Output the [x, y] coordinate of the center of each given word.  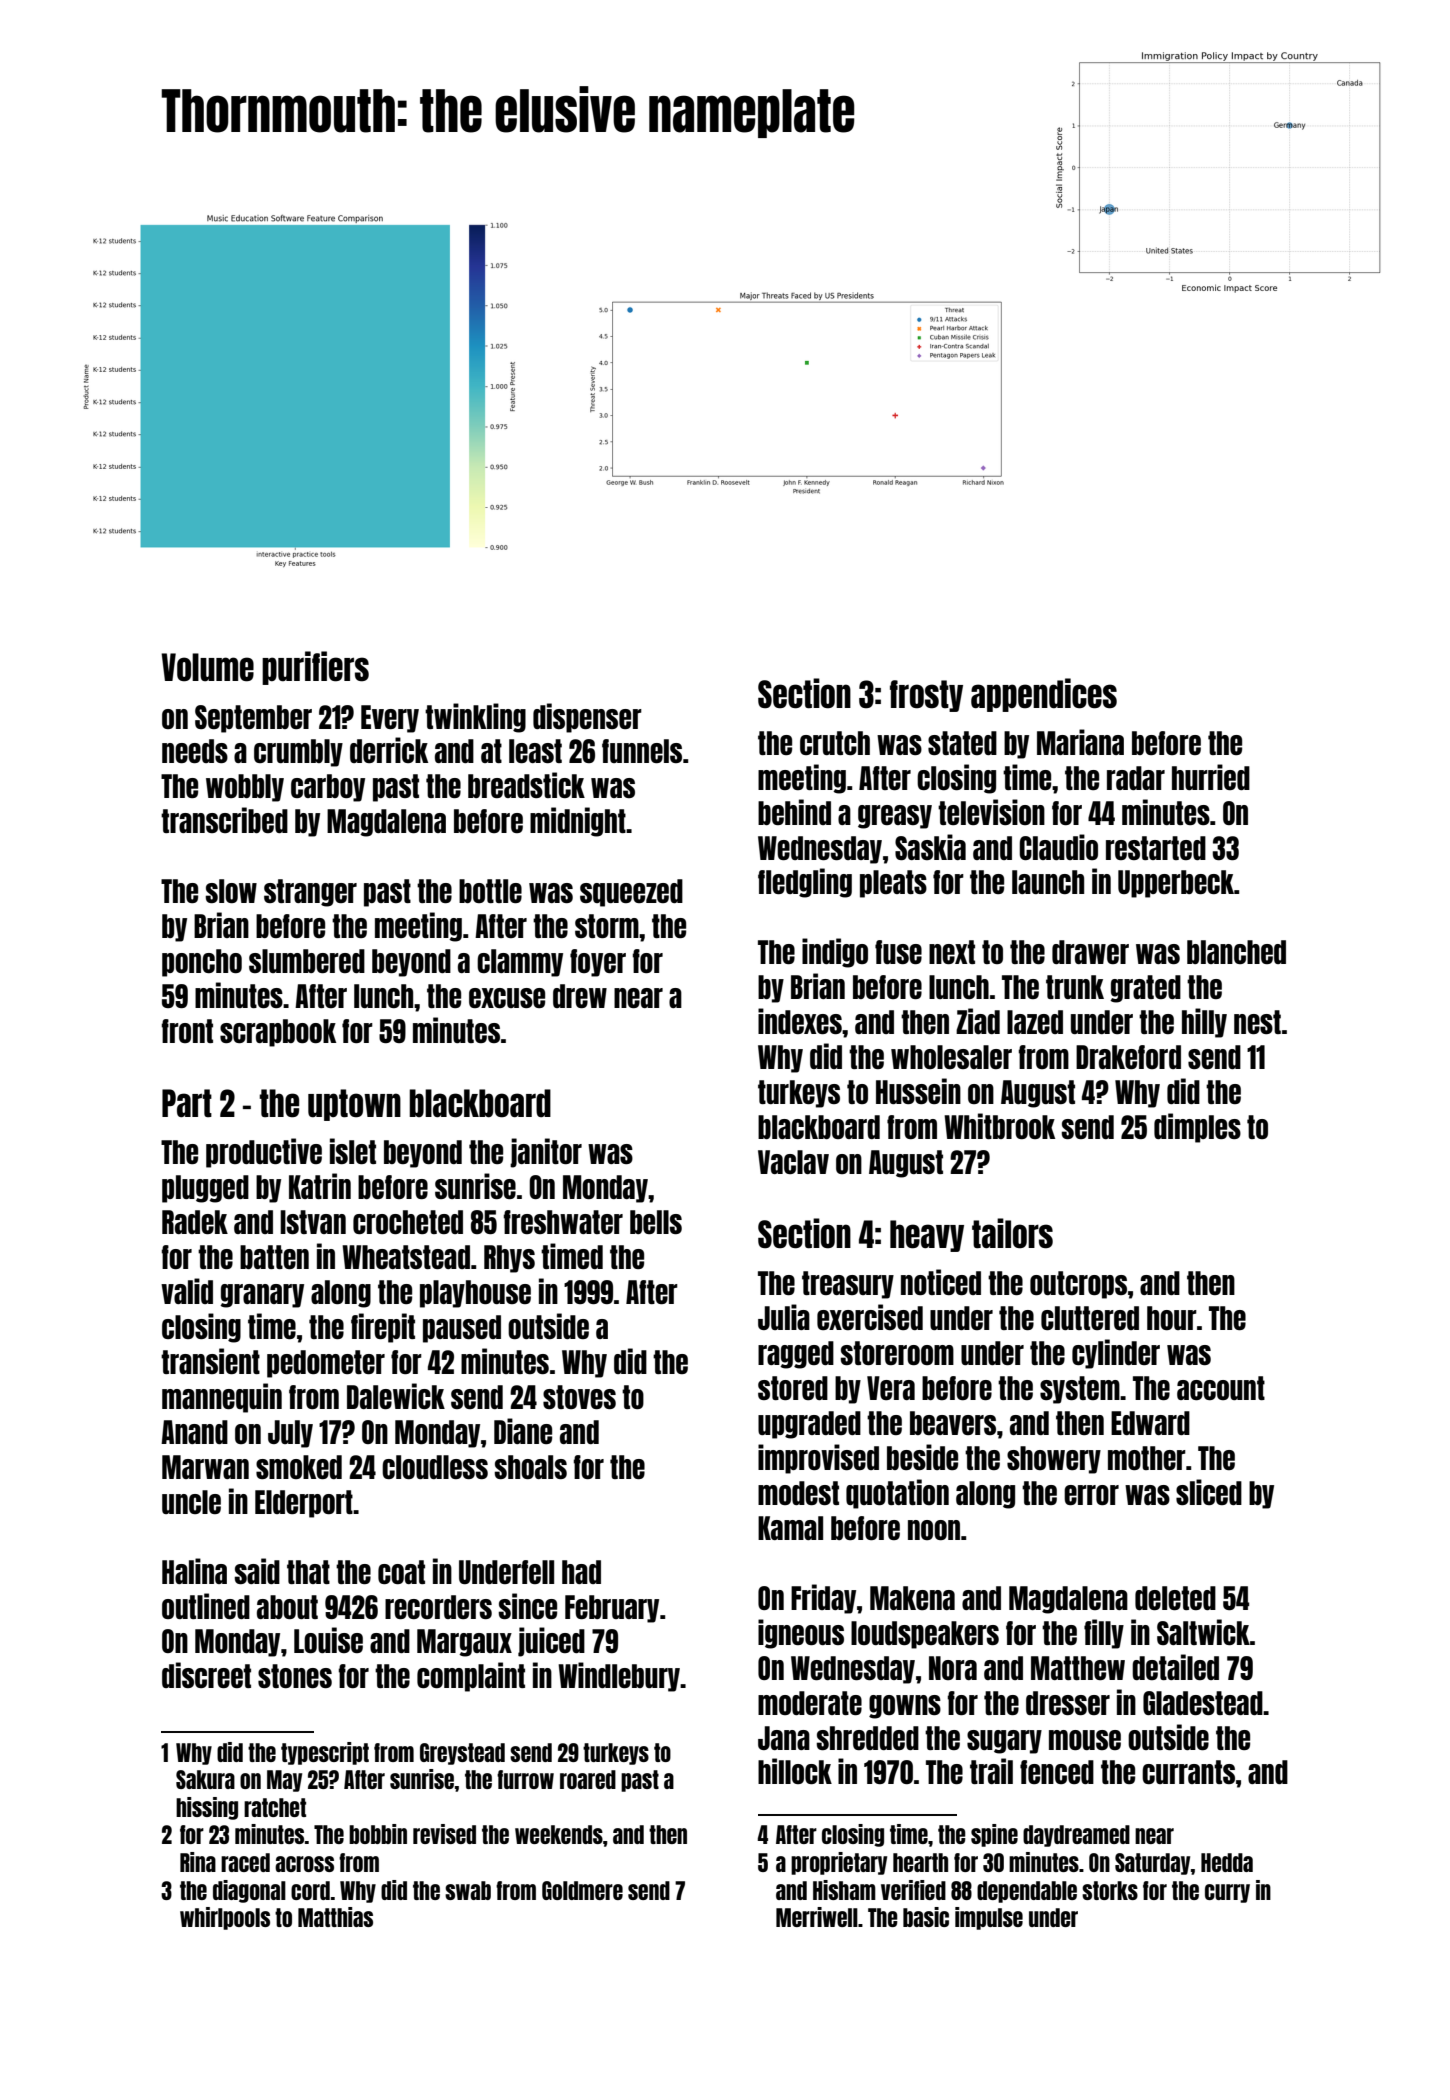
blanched [1236, 952]
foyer [598, 963]
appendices [1044, 695]
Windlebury [619, 1677]
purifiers [315, 668]
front [187, 1031]
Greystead [462, 1754]
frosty [926, 696]
